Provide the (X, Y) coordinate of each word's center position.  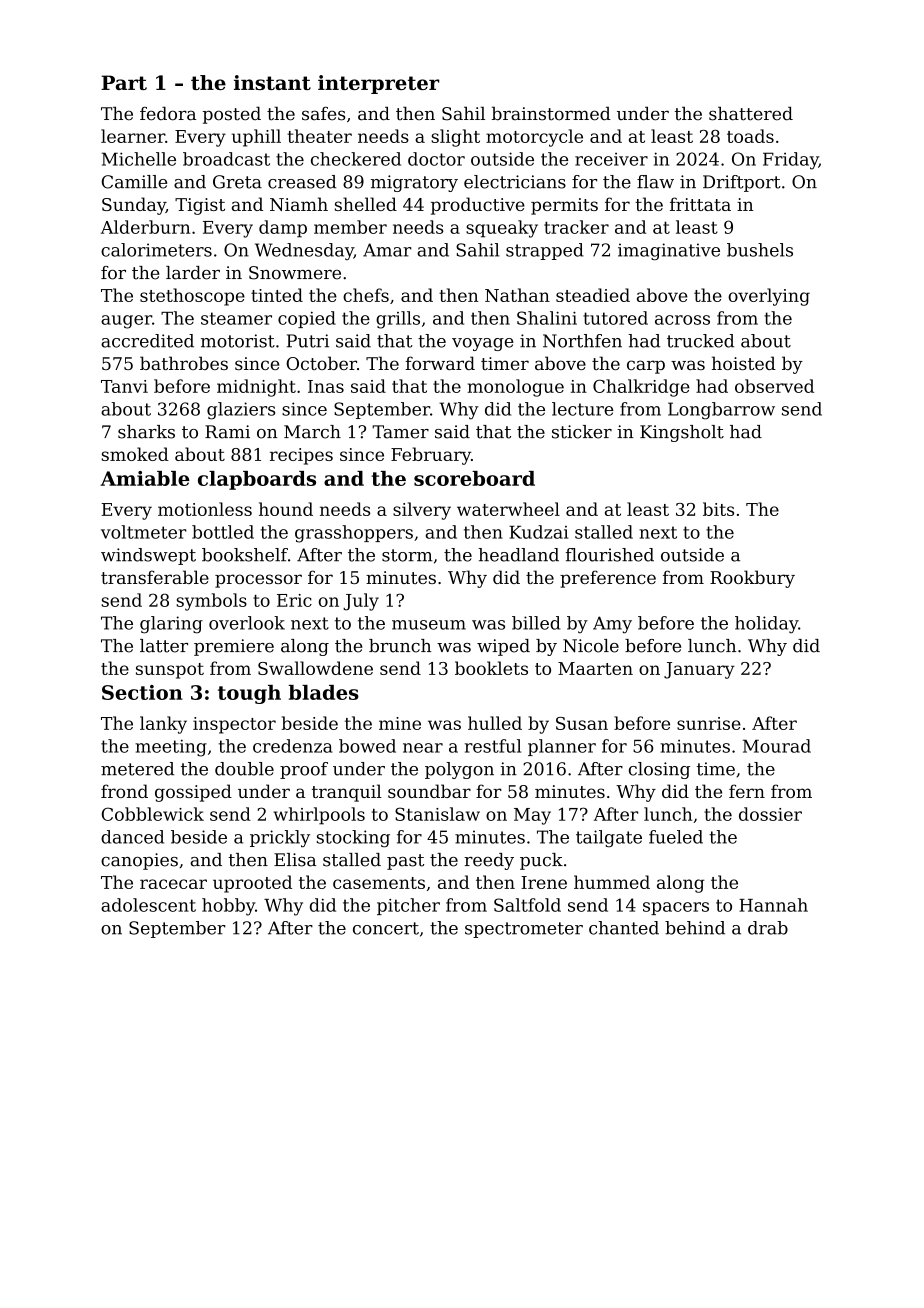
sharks (146, 432)
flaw (655, 182)
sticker (582, 432)
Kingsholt (682, 433)
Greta (237, 182)
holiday (766, 625)
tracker (576, 227)
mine (400, 723)
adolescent (148, 905)
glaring (171, 625)
